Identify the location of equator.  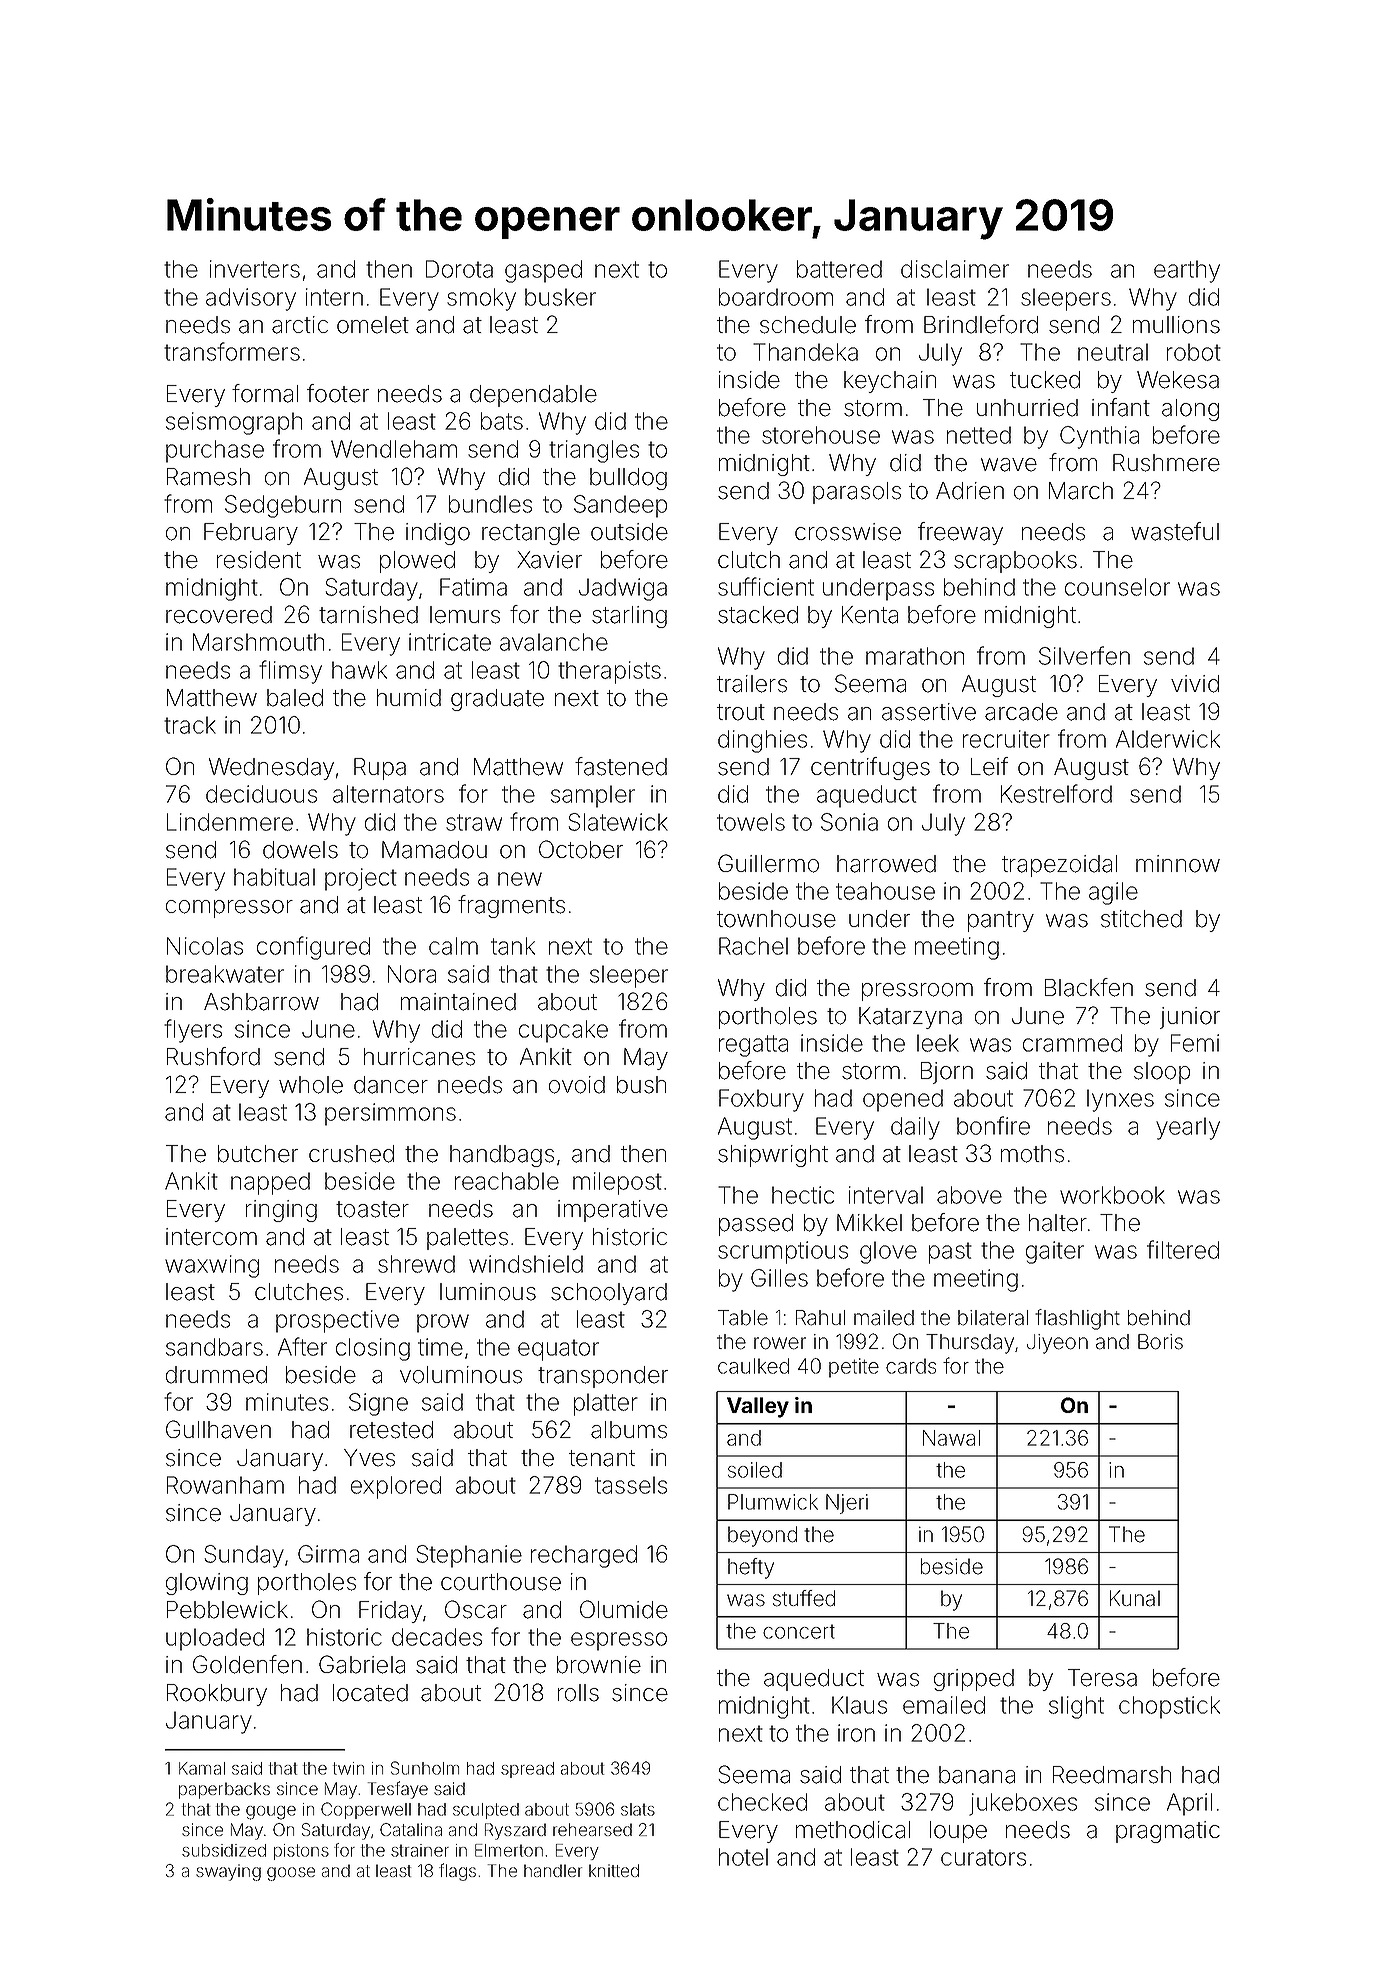
(558, 1350).
